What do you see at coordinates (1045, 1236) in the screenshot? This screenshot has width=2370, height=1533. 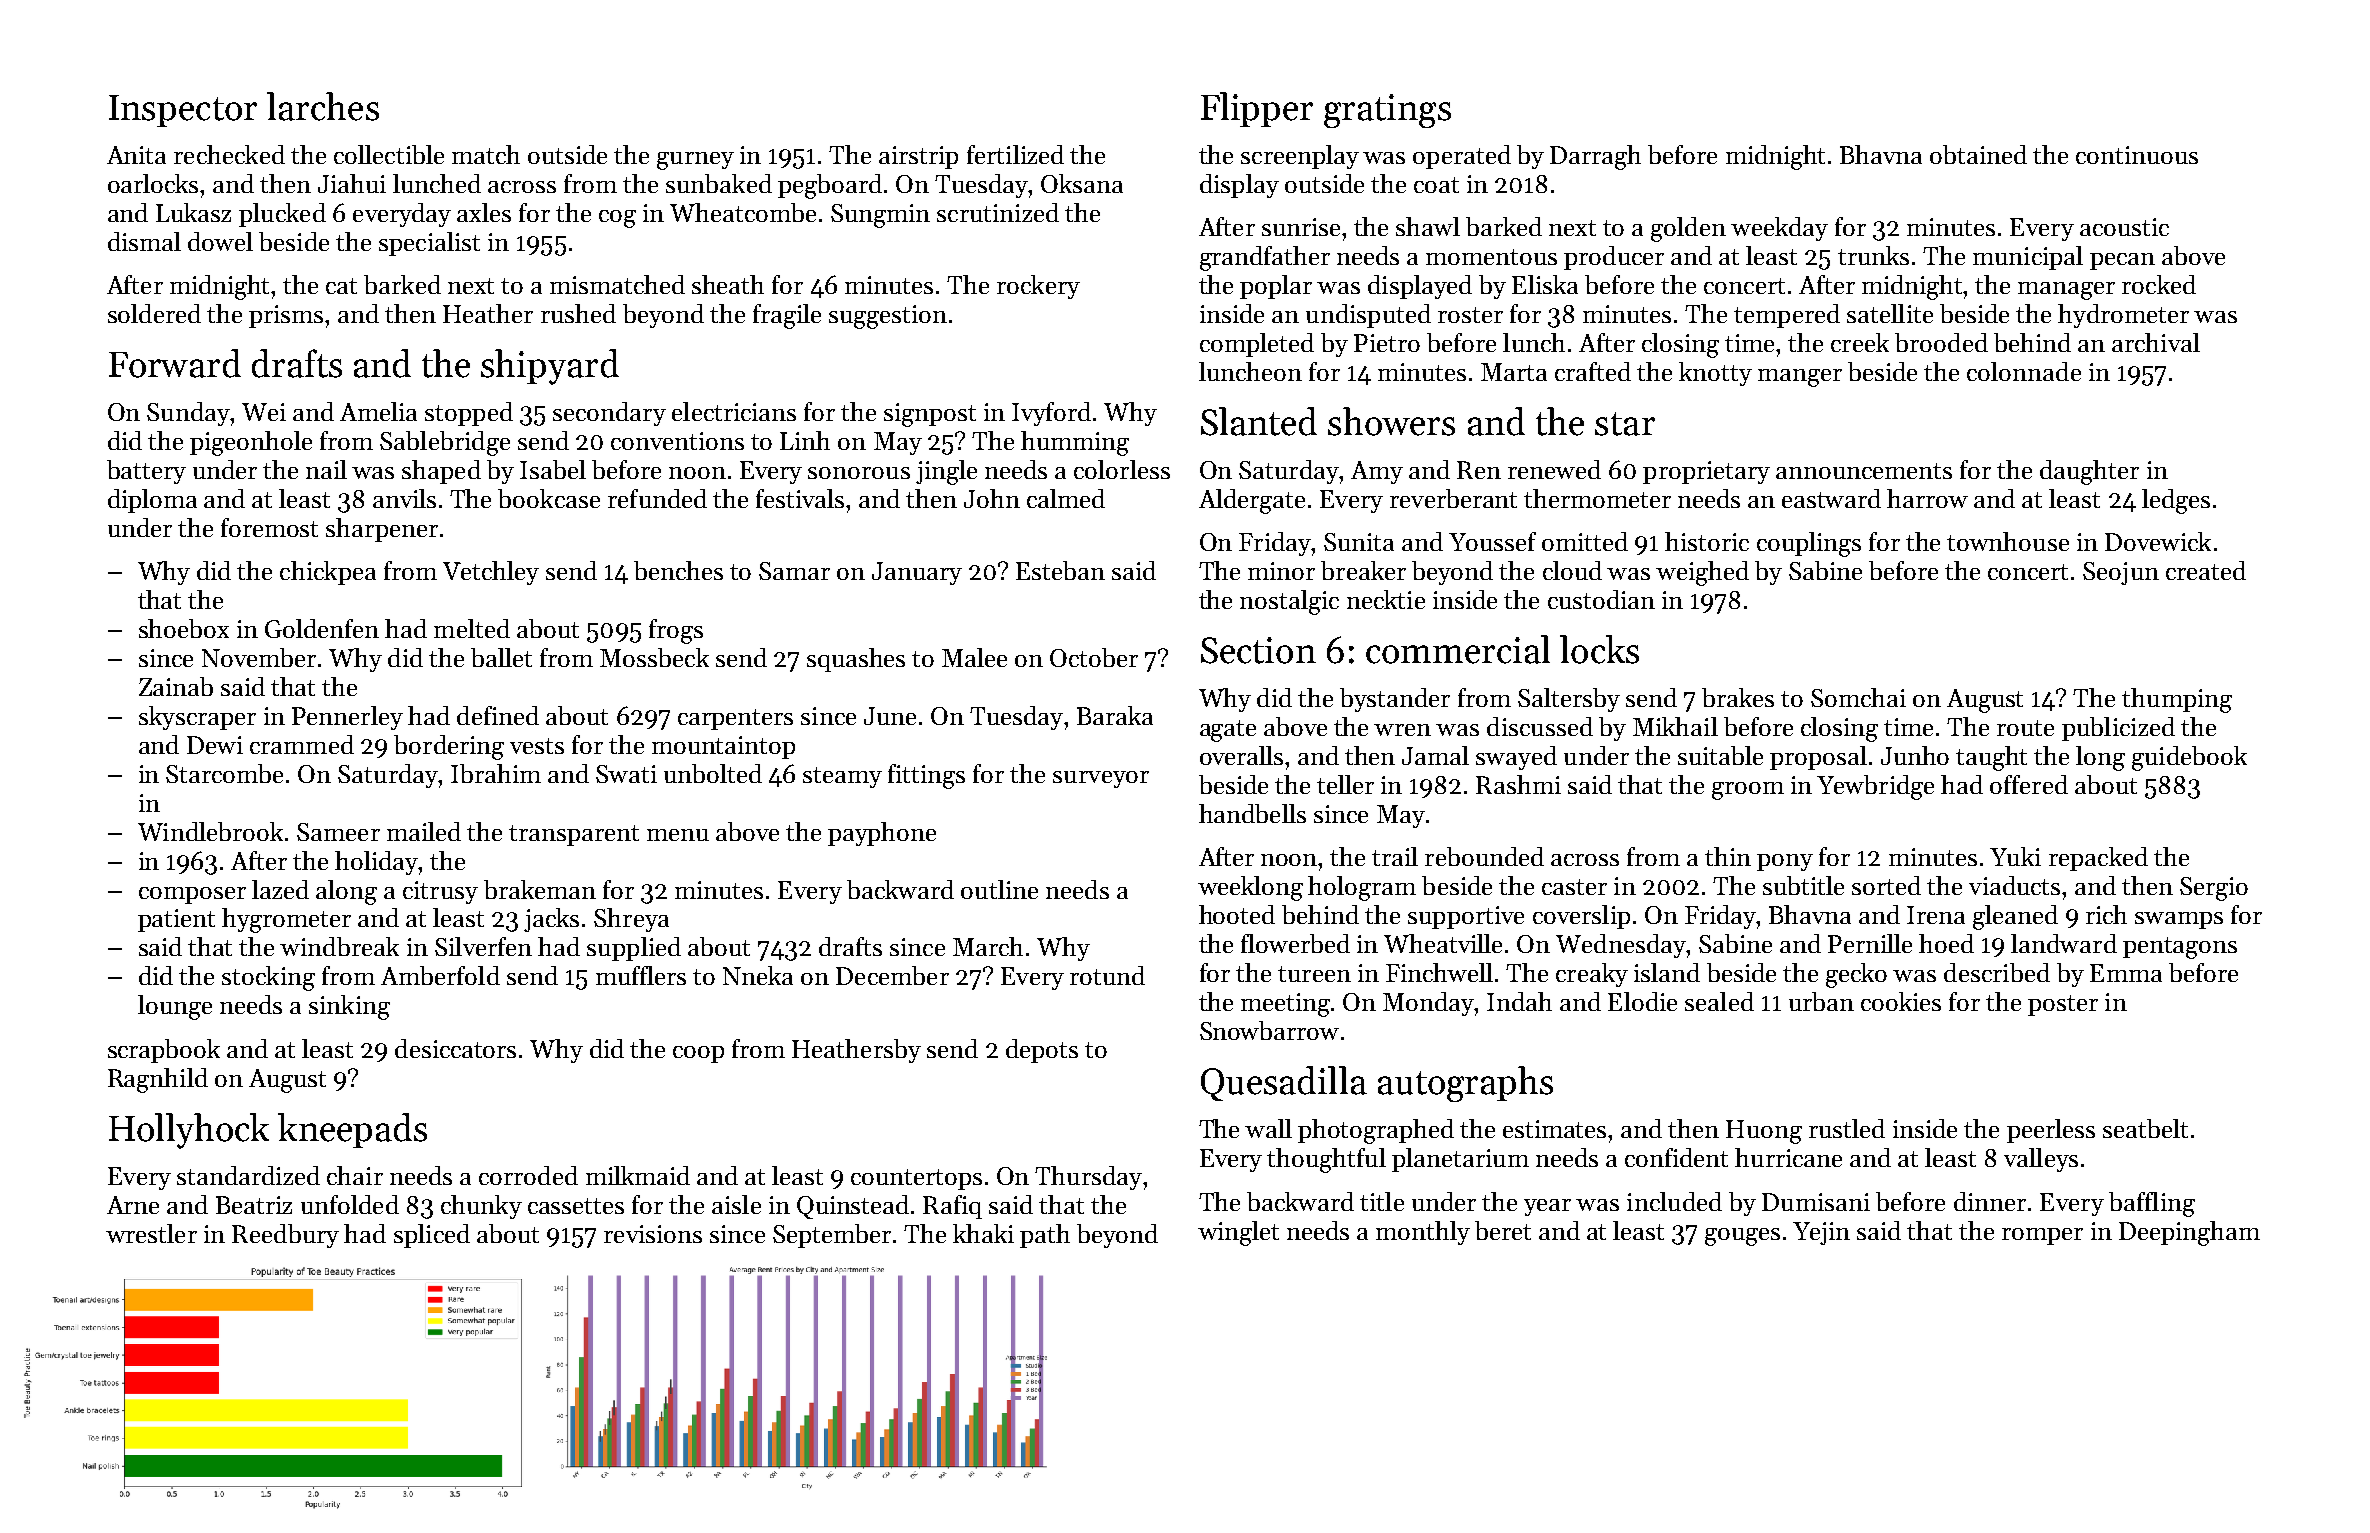 I see `path` at bounding box center [1045, 1236].
